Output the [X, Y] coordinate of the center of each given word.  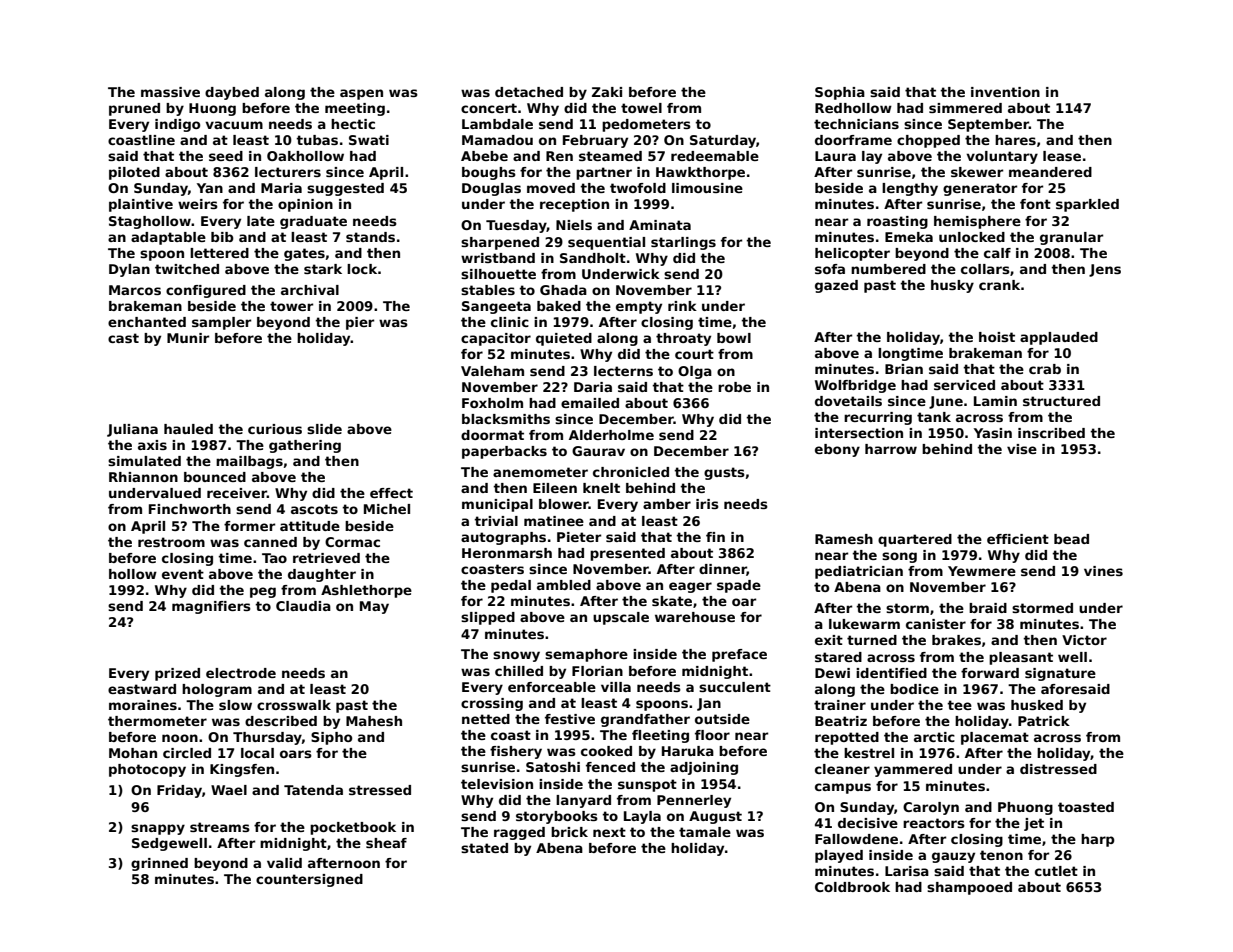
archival [310, 290]
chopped [928, 141]
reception [574, 205]
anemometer [540, 472]
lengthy [910, 189]
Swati [369, 140]
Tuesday [516, 226]
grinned [159, 864]
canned [270, 542]
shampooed [969, 888]
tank [934, 417]
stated [484, 848]
